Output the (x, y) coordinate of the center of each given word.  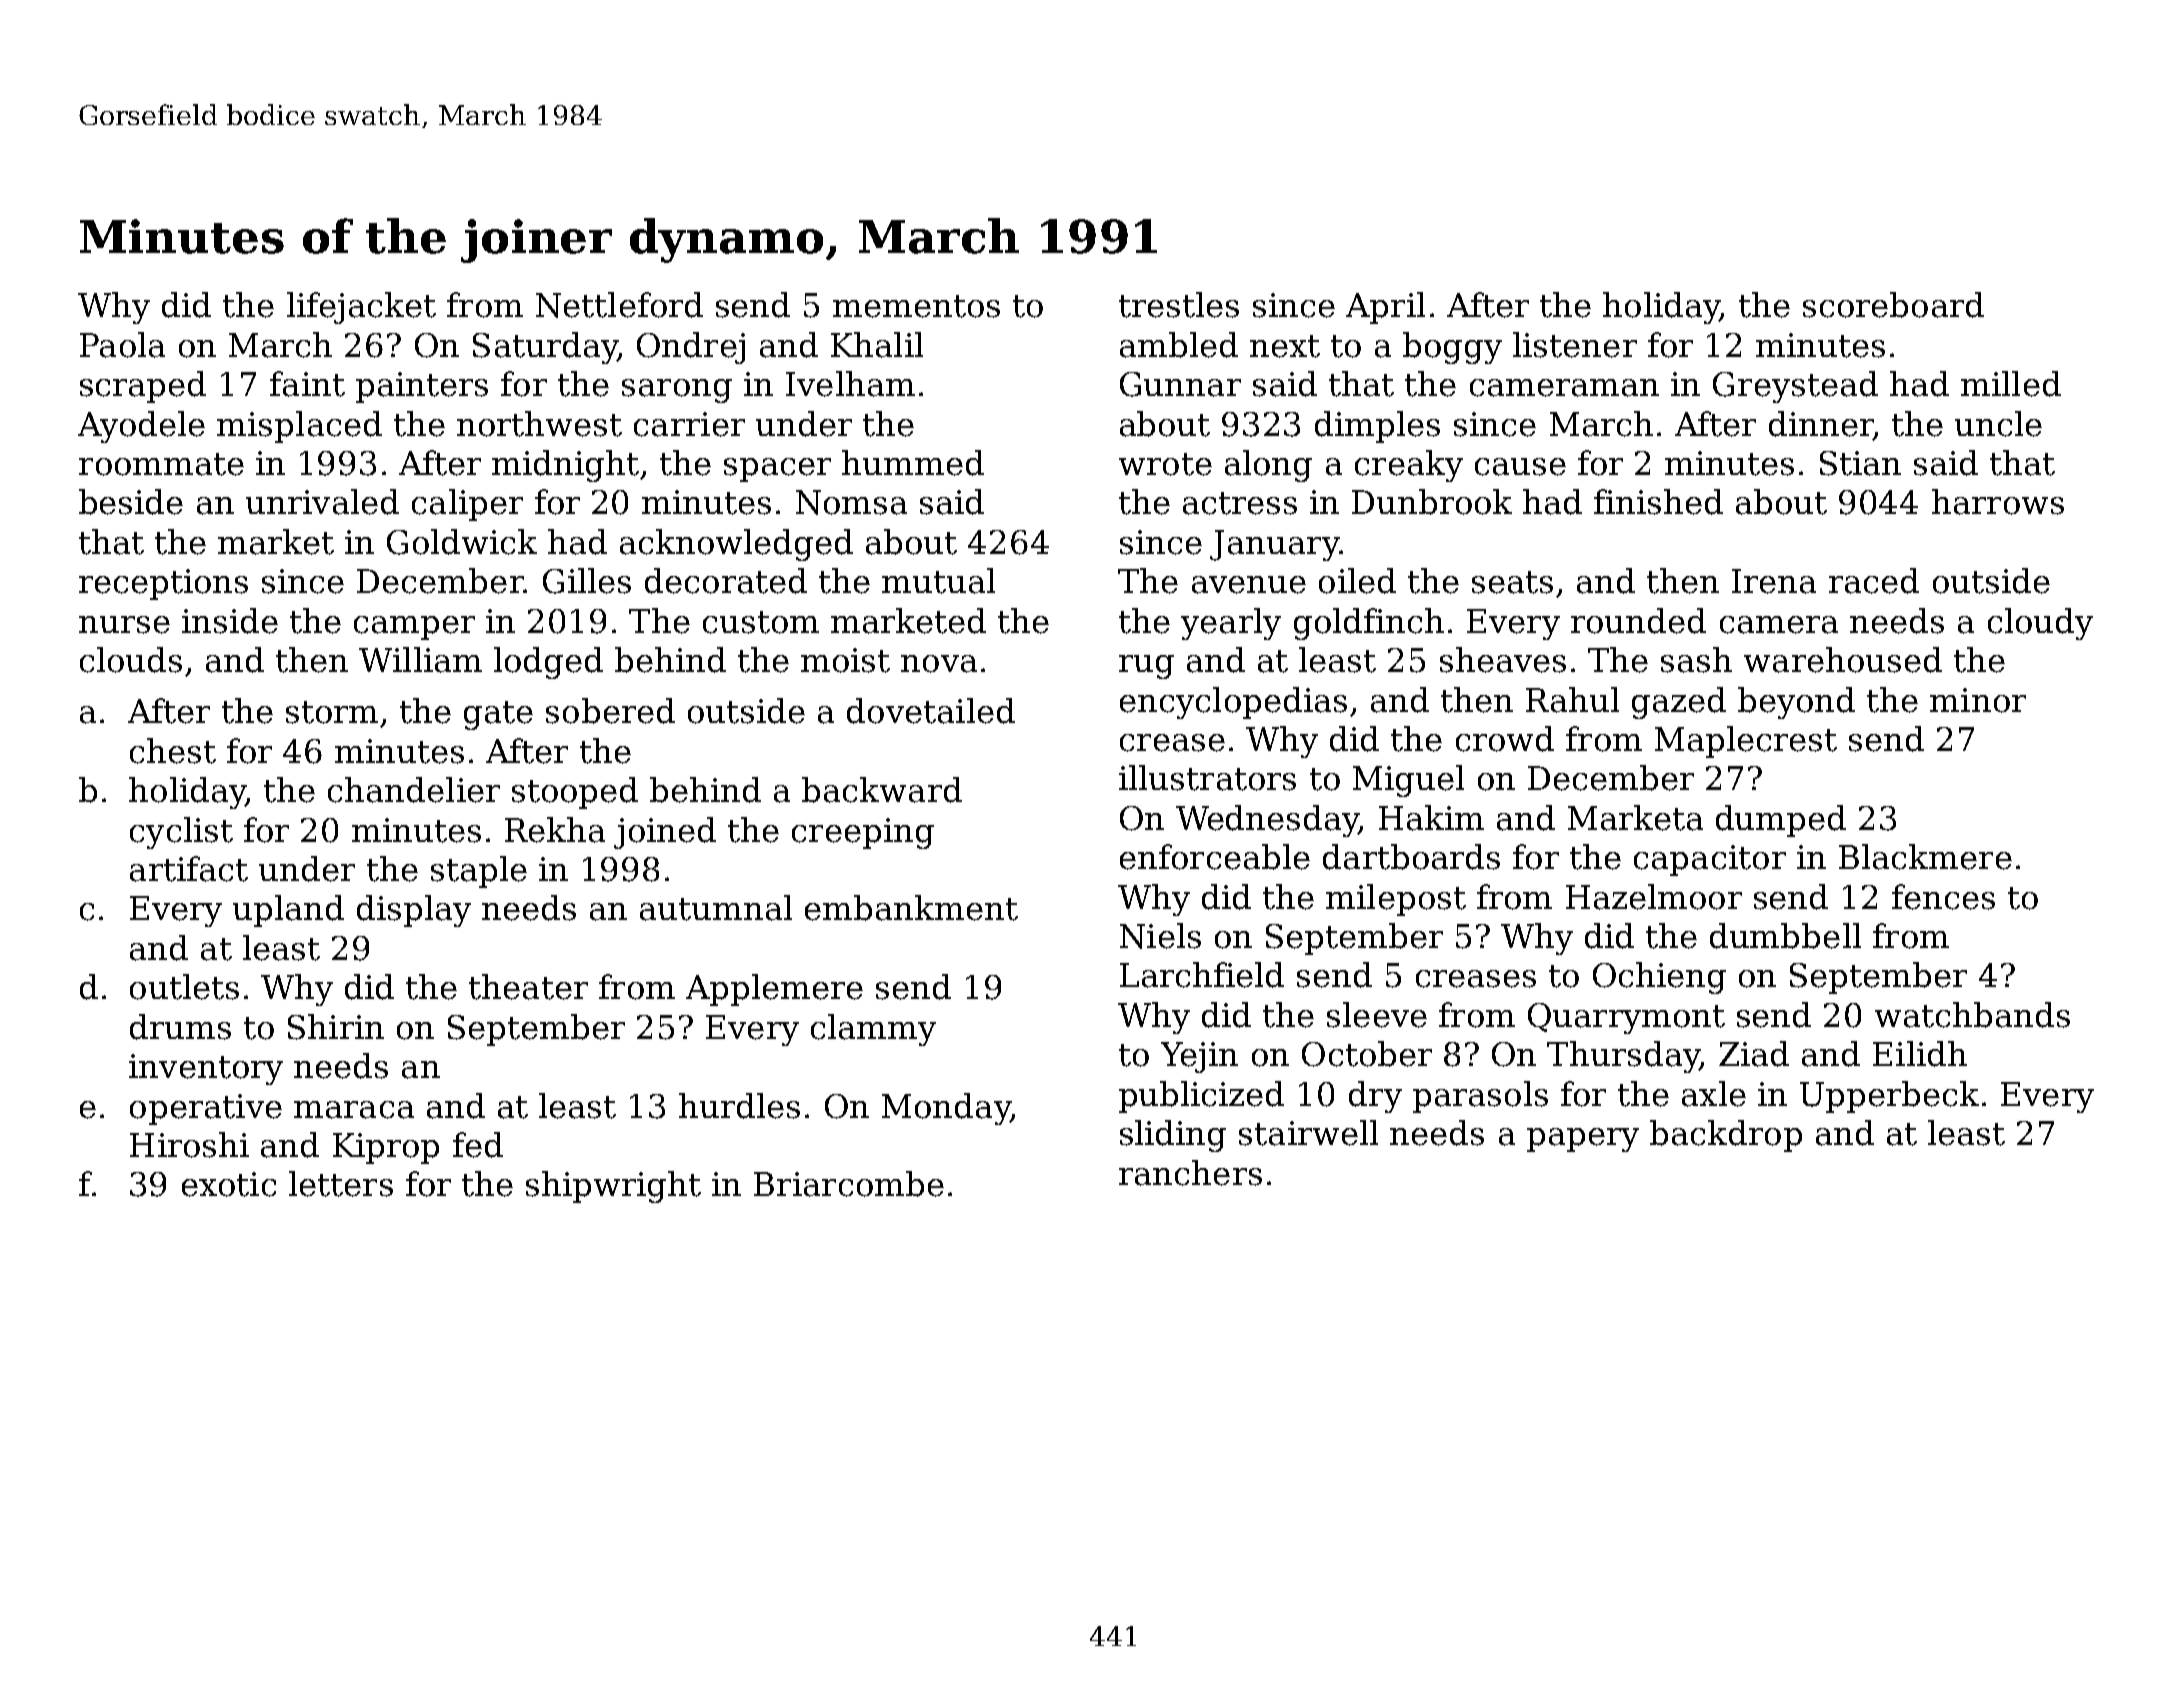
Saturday (545, 348)
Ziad (1754, 1054)
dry (1375, 1097)
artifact (189, 869)
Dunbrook (1432, 502)
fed (478, 1145)
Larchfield (1202, 975)
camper (414, 628)
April (1385, 308)
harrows (1998, 502)
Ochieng (1659, 978)
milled (2011, 384)
